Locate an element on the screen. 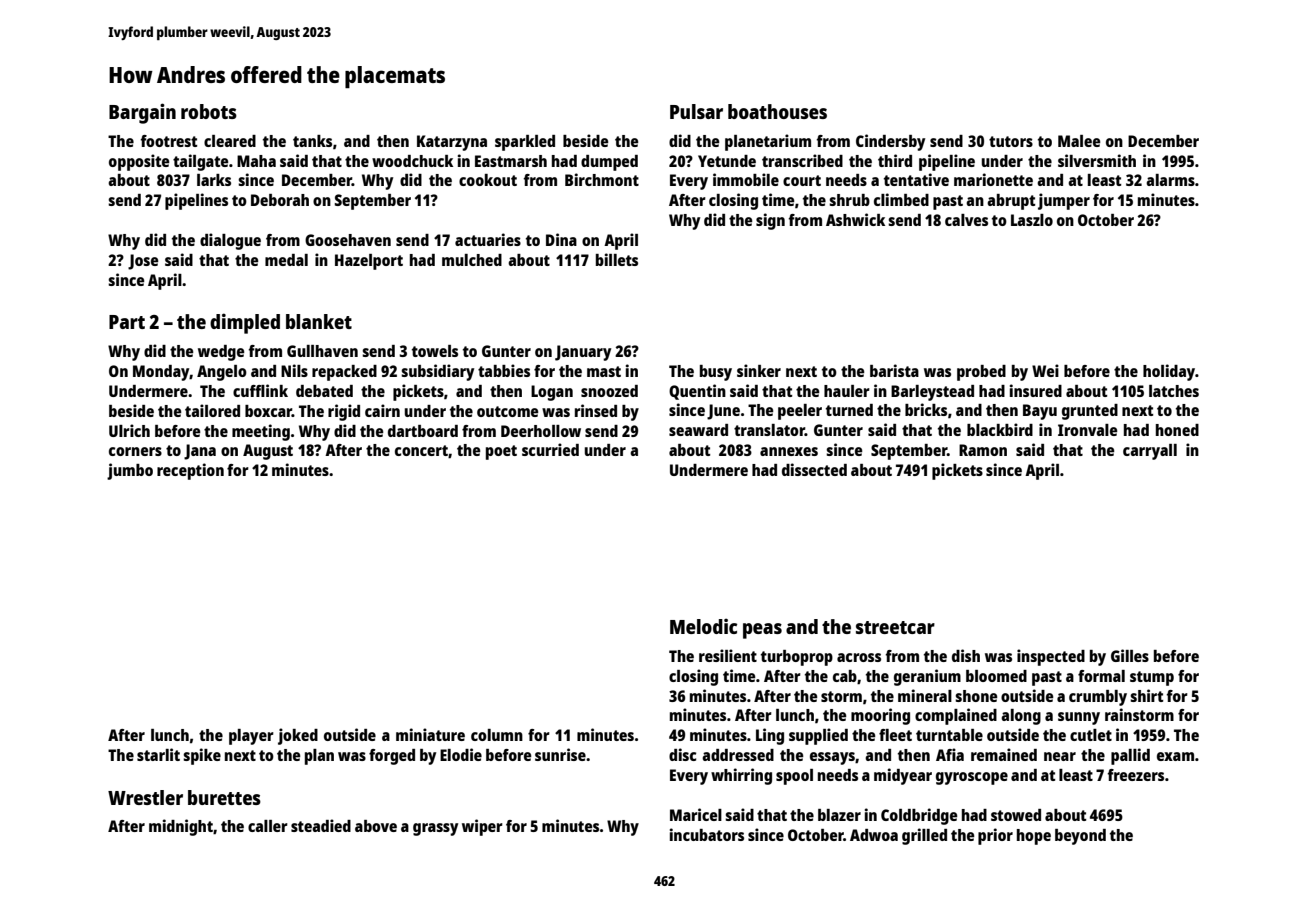 This screenshot has height=924, width=1308. streetcar is located at coordinates (895, 627).
